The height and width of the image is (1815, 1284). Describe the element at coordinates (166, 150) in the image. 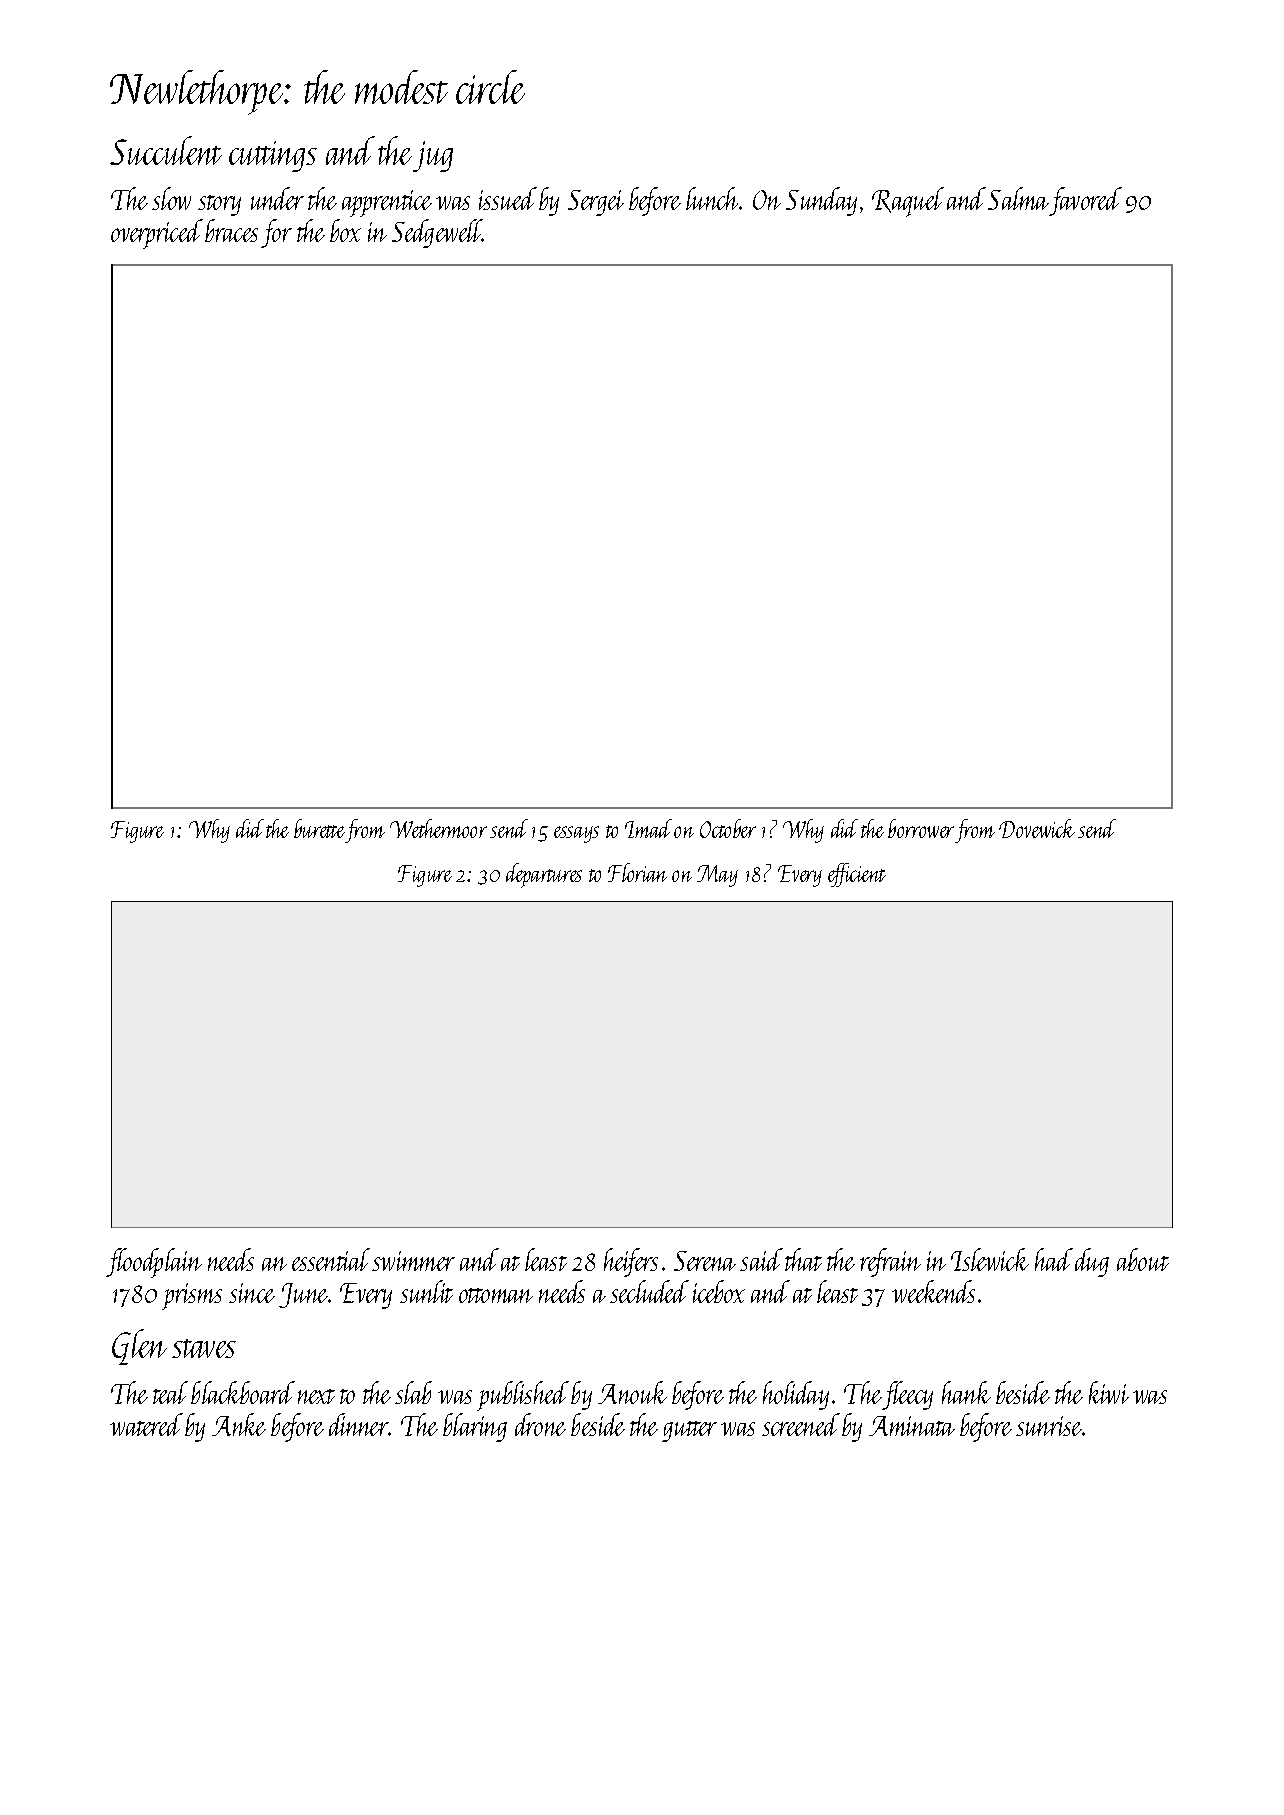

I see `Succulent` at that location.
